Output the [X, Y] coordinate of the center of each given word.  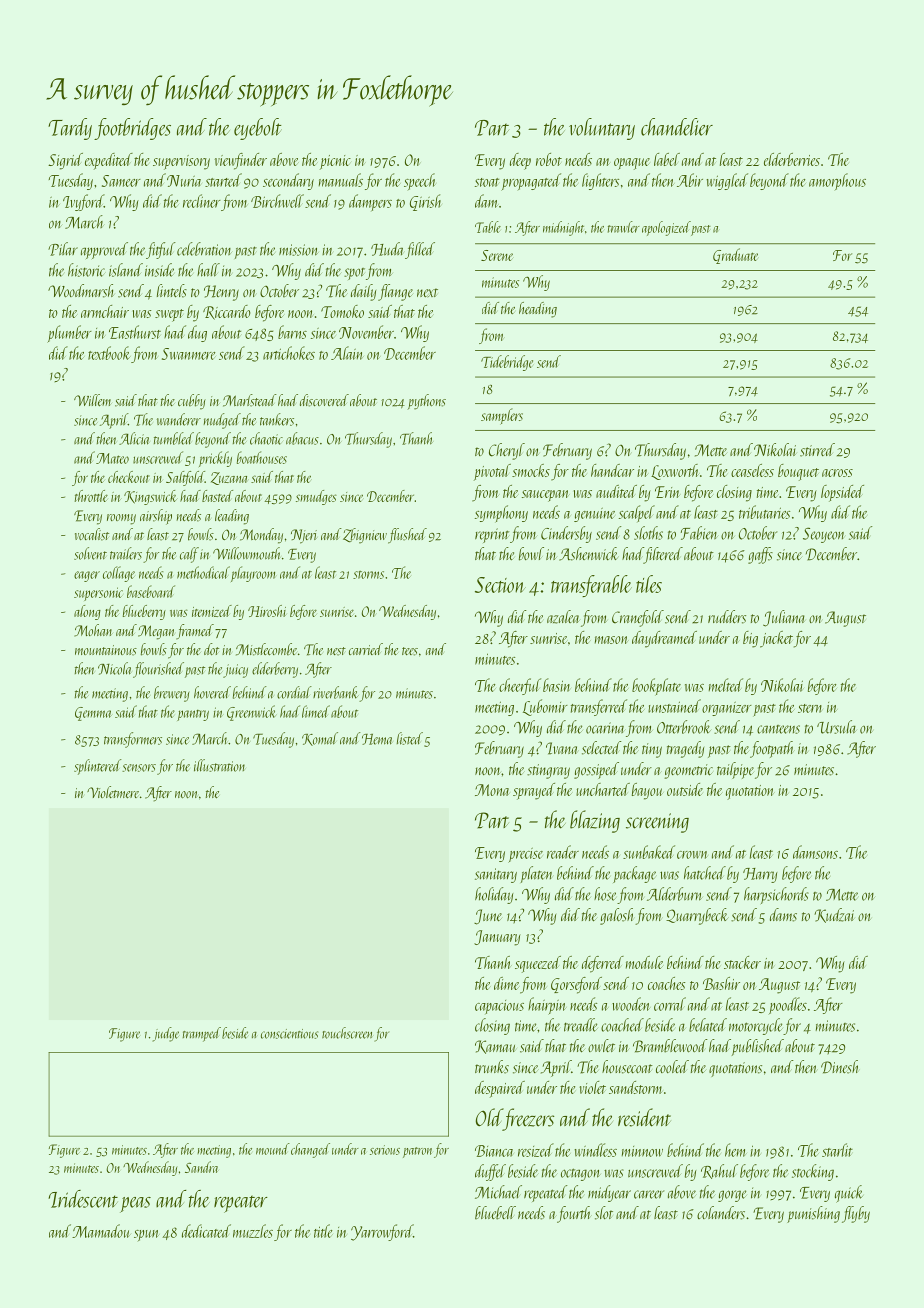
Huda [387, 249]
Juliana [784, 618]
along [87, 612]
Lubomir [545, 707]
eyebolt [258, 129]
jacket [776, 639]
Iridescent [83, 1199]
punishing [813, 1214]
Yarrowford [382, 1232]
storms [368, 575]
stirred [817, 450]
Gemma [93, 714]
